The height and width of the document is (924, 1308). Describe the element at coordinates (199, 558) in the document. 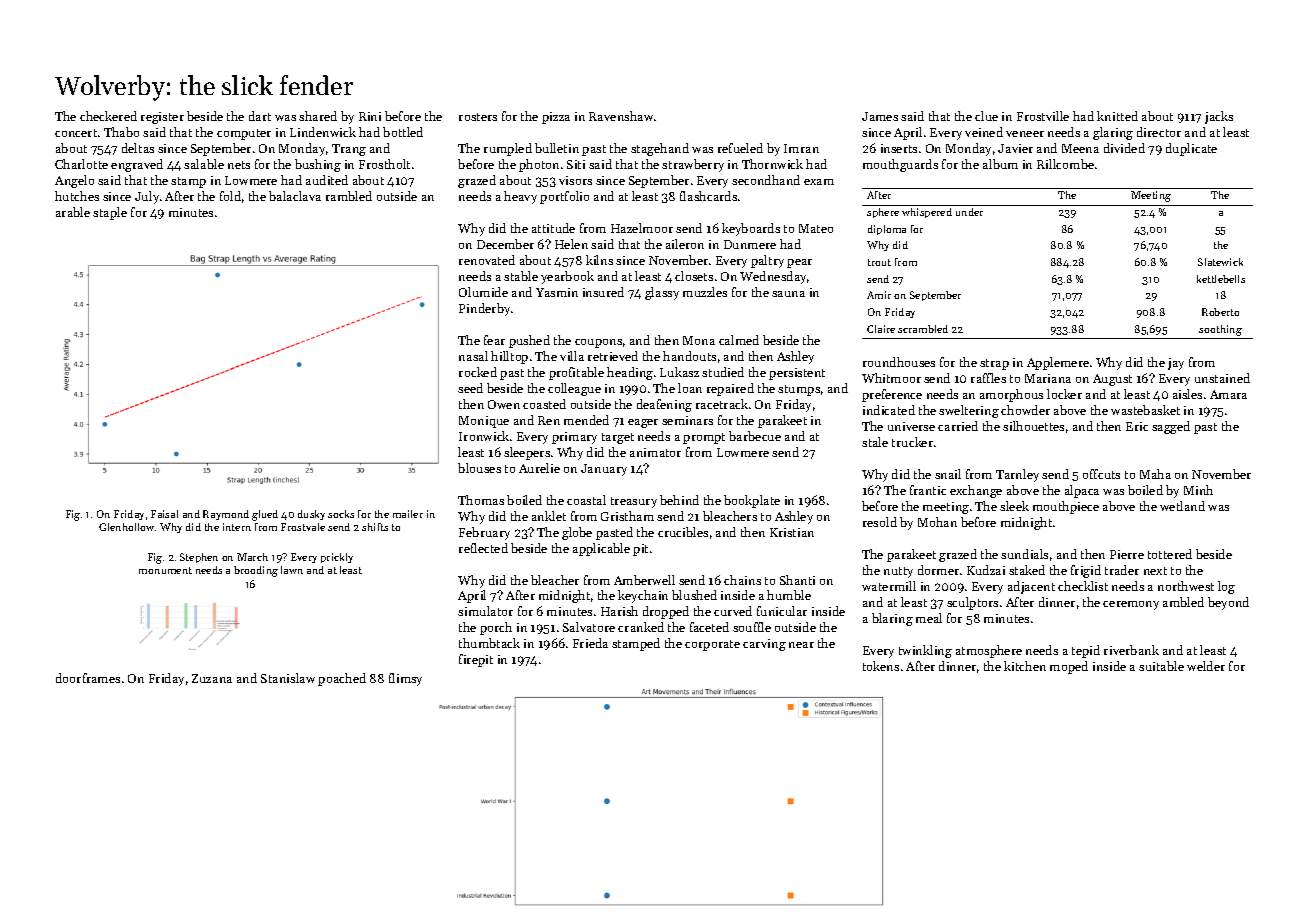

I see `Stephen` at that location.
